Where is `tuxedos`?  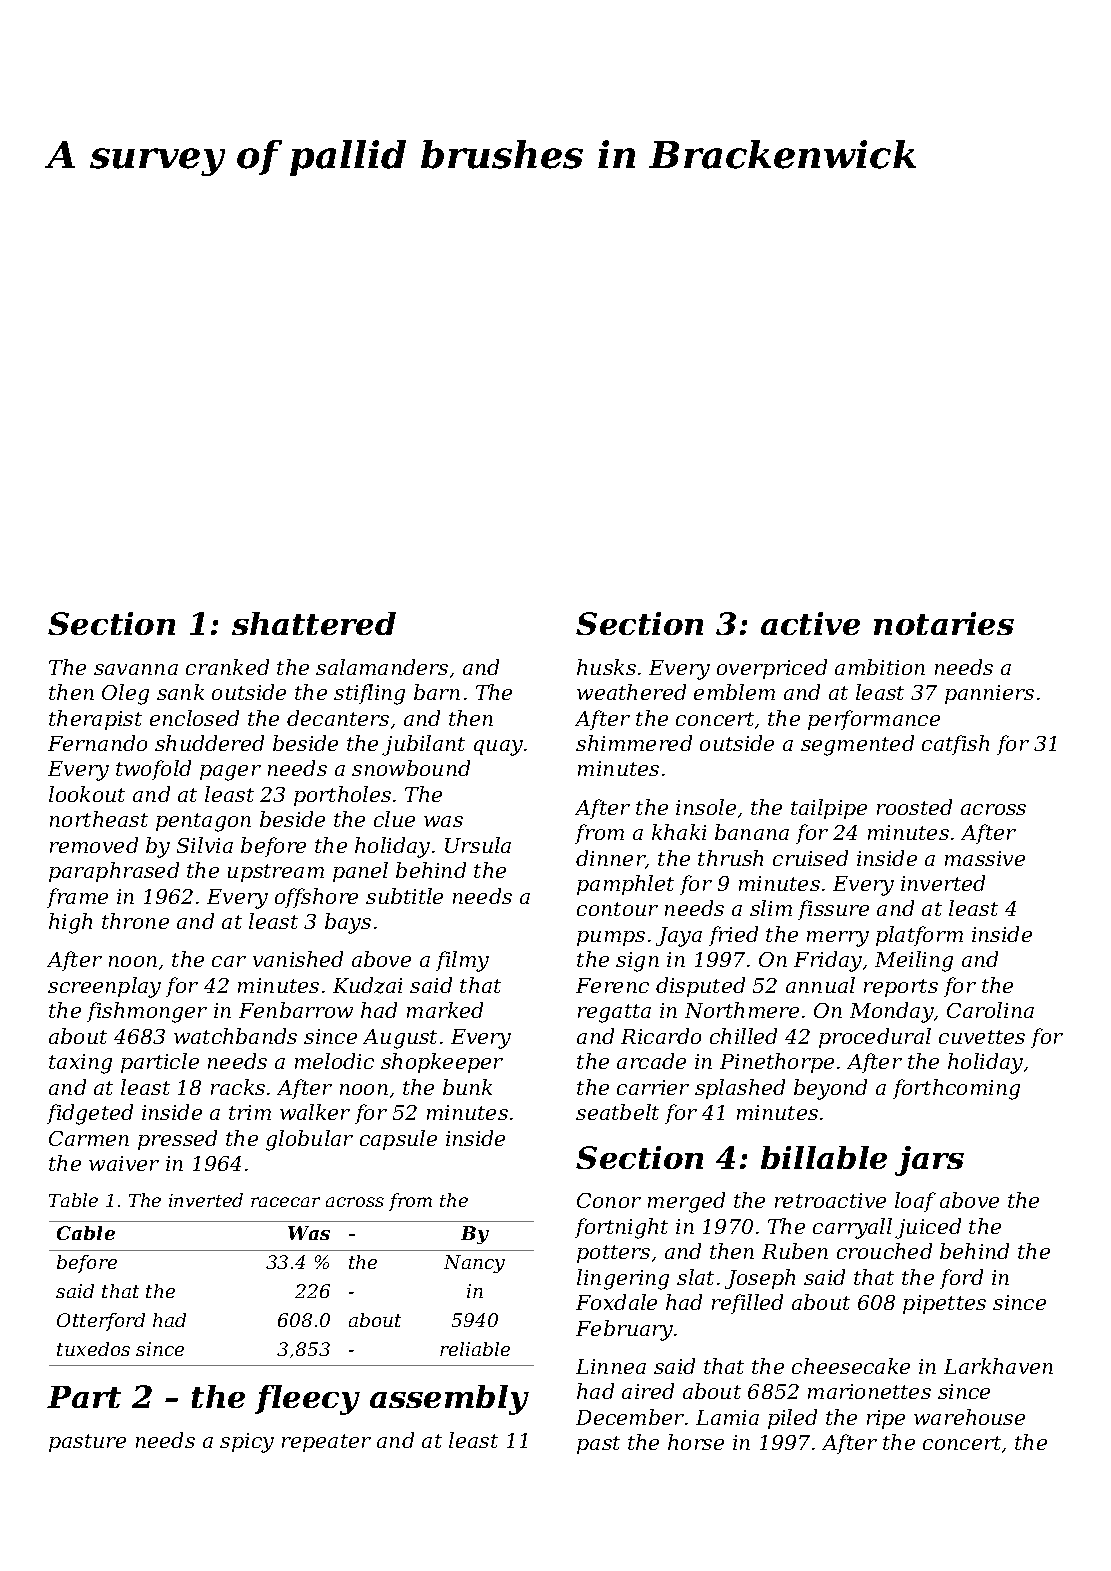 tuxedos is located at coordinates (93, 1349).
